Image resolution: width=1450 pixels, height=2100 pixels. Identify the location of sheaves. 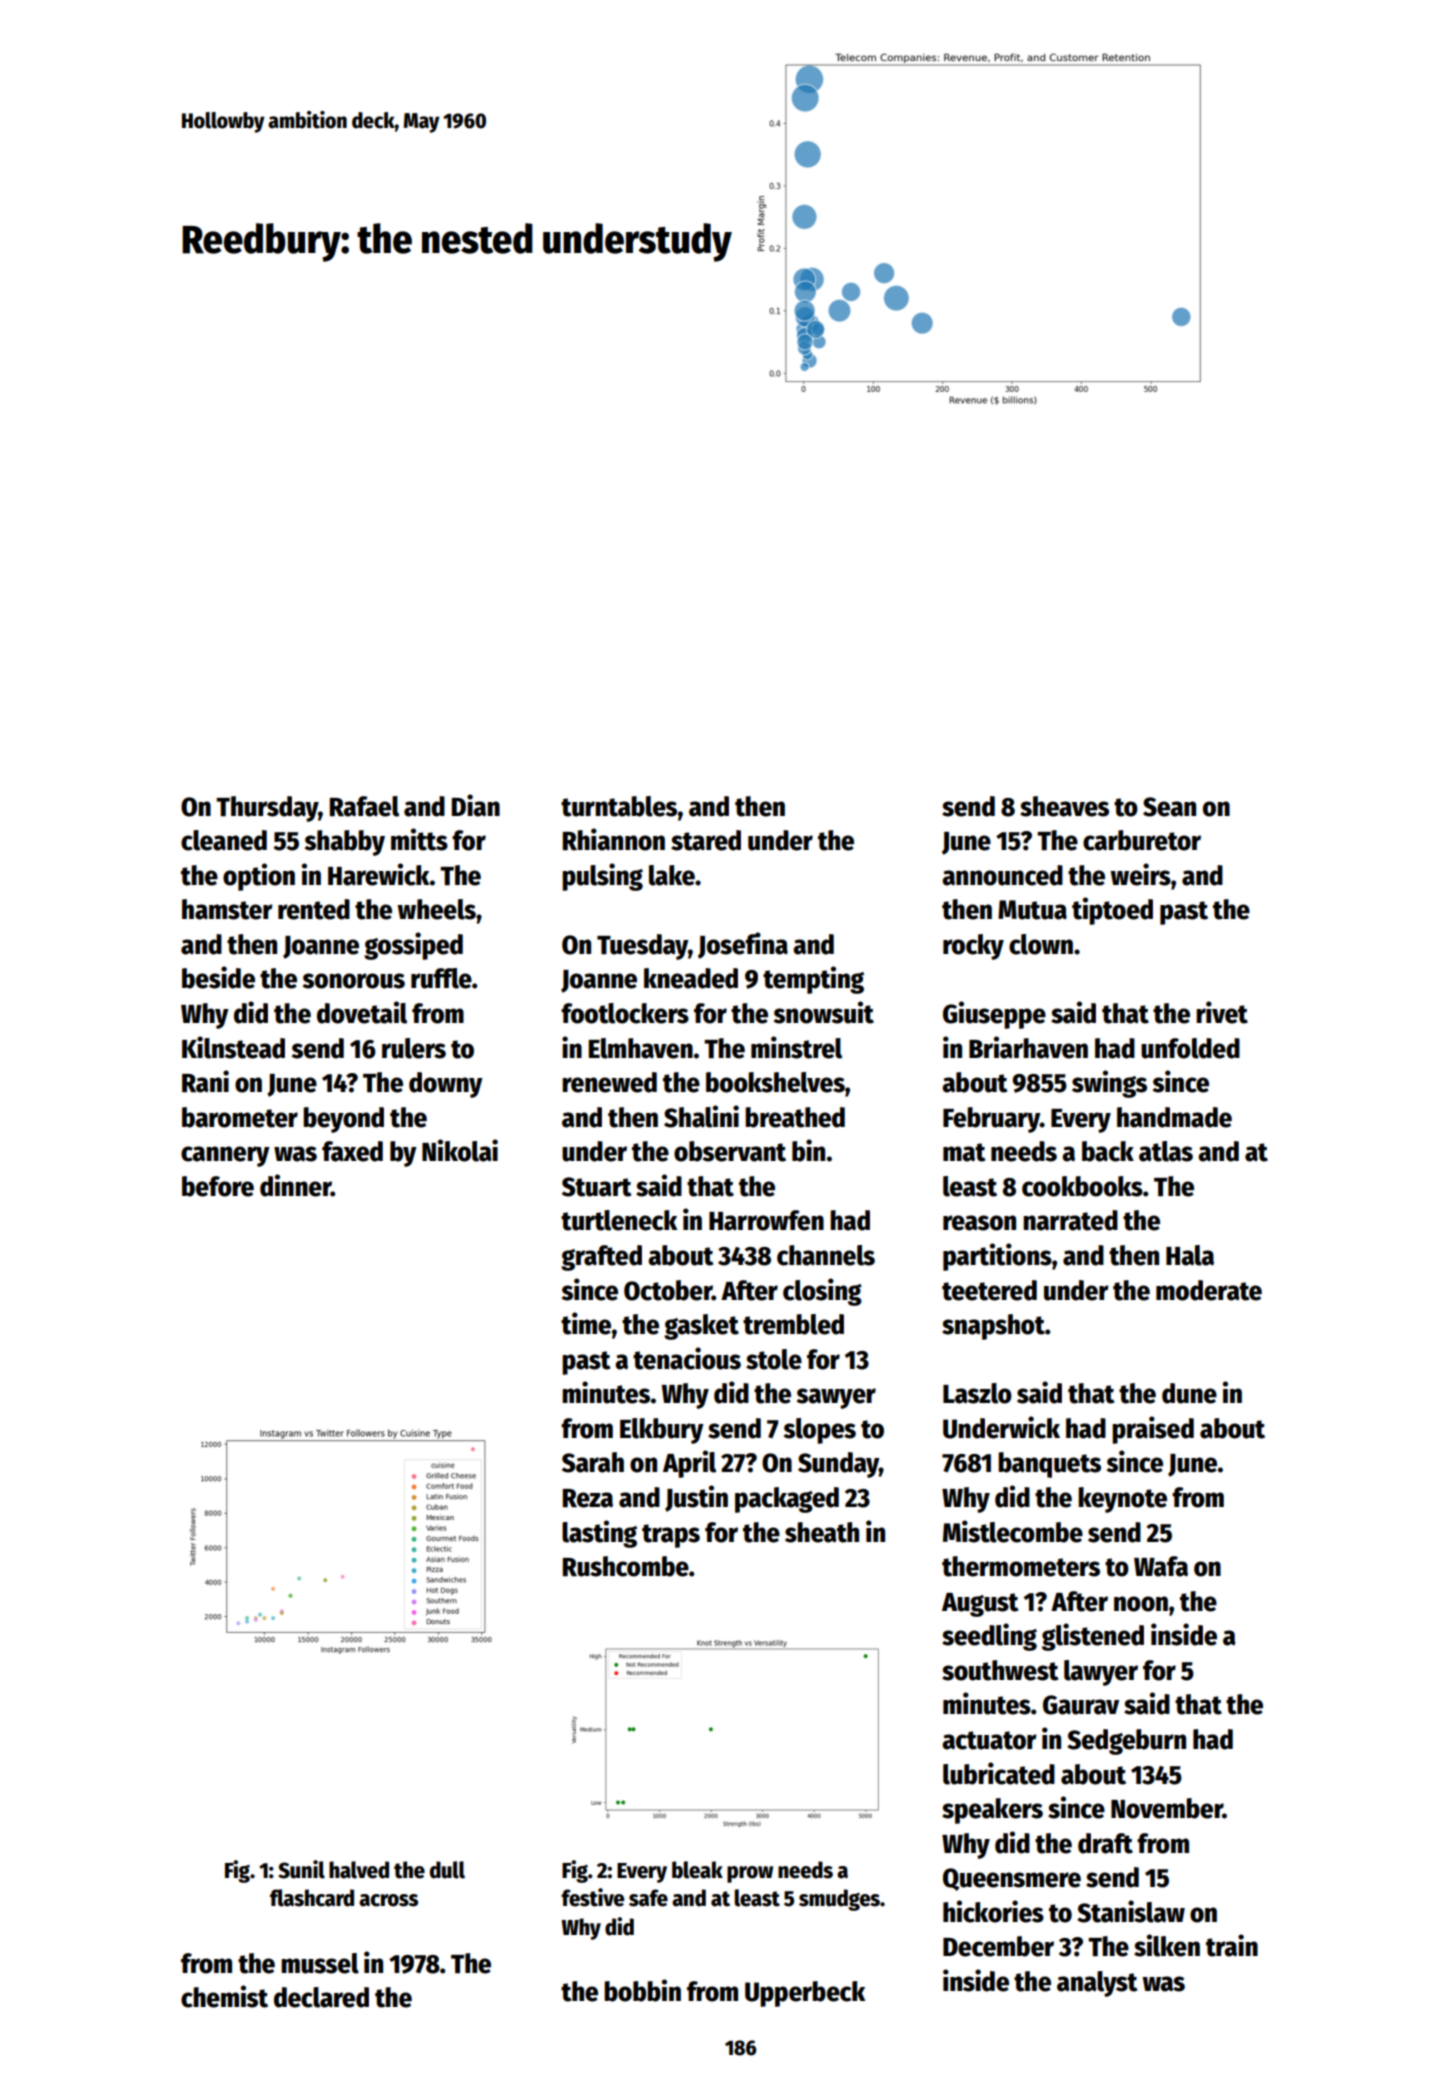
(1064, 806).
